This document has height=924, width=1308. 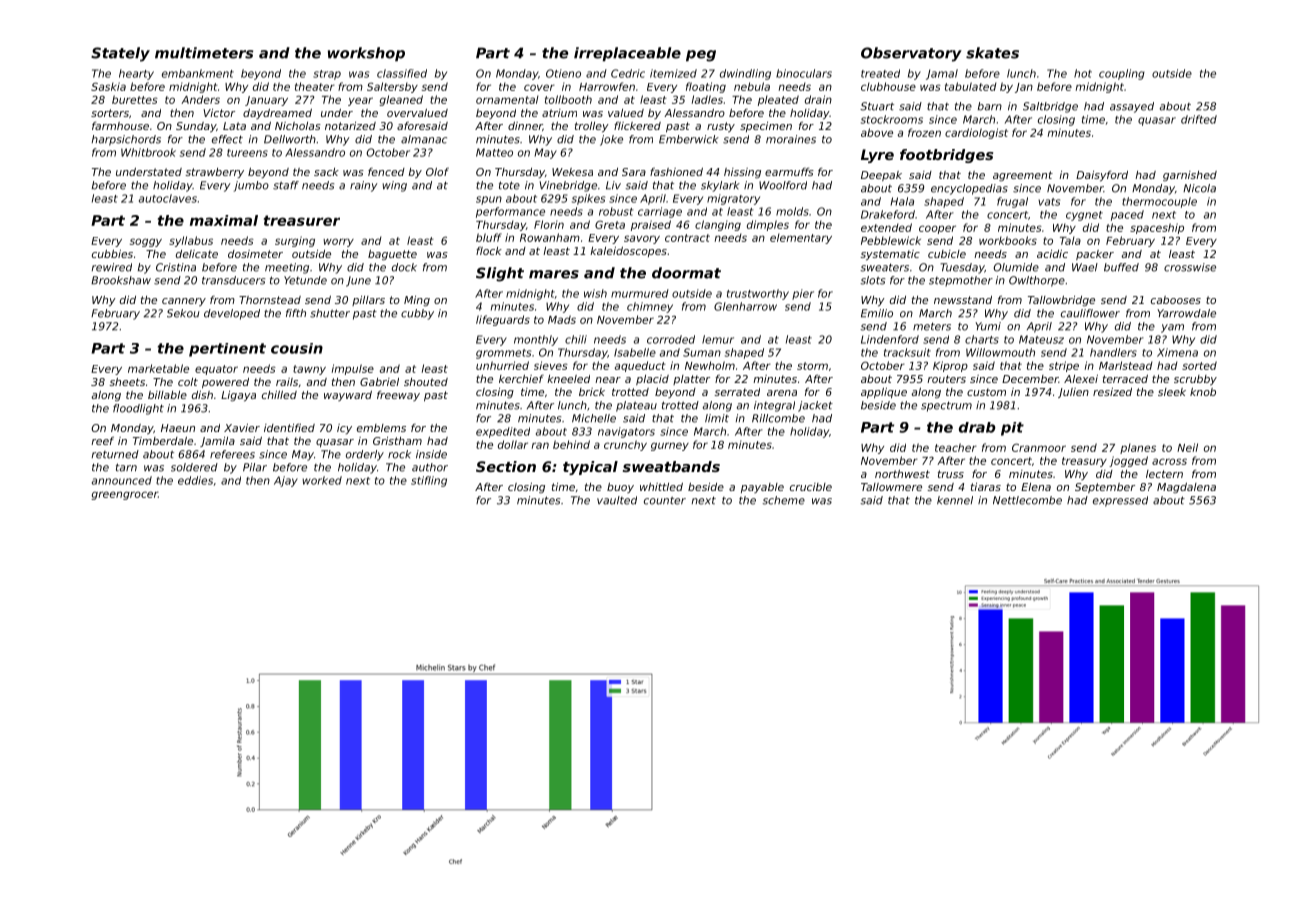 What do you see at coordinates (1120, 501) in the document?
I see `expressed` at bounding box center [1120, 501].
